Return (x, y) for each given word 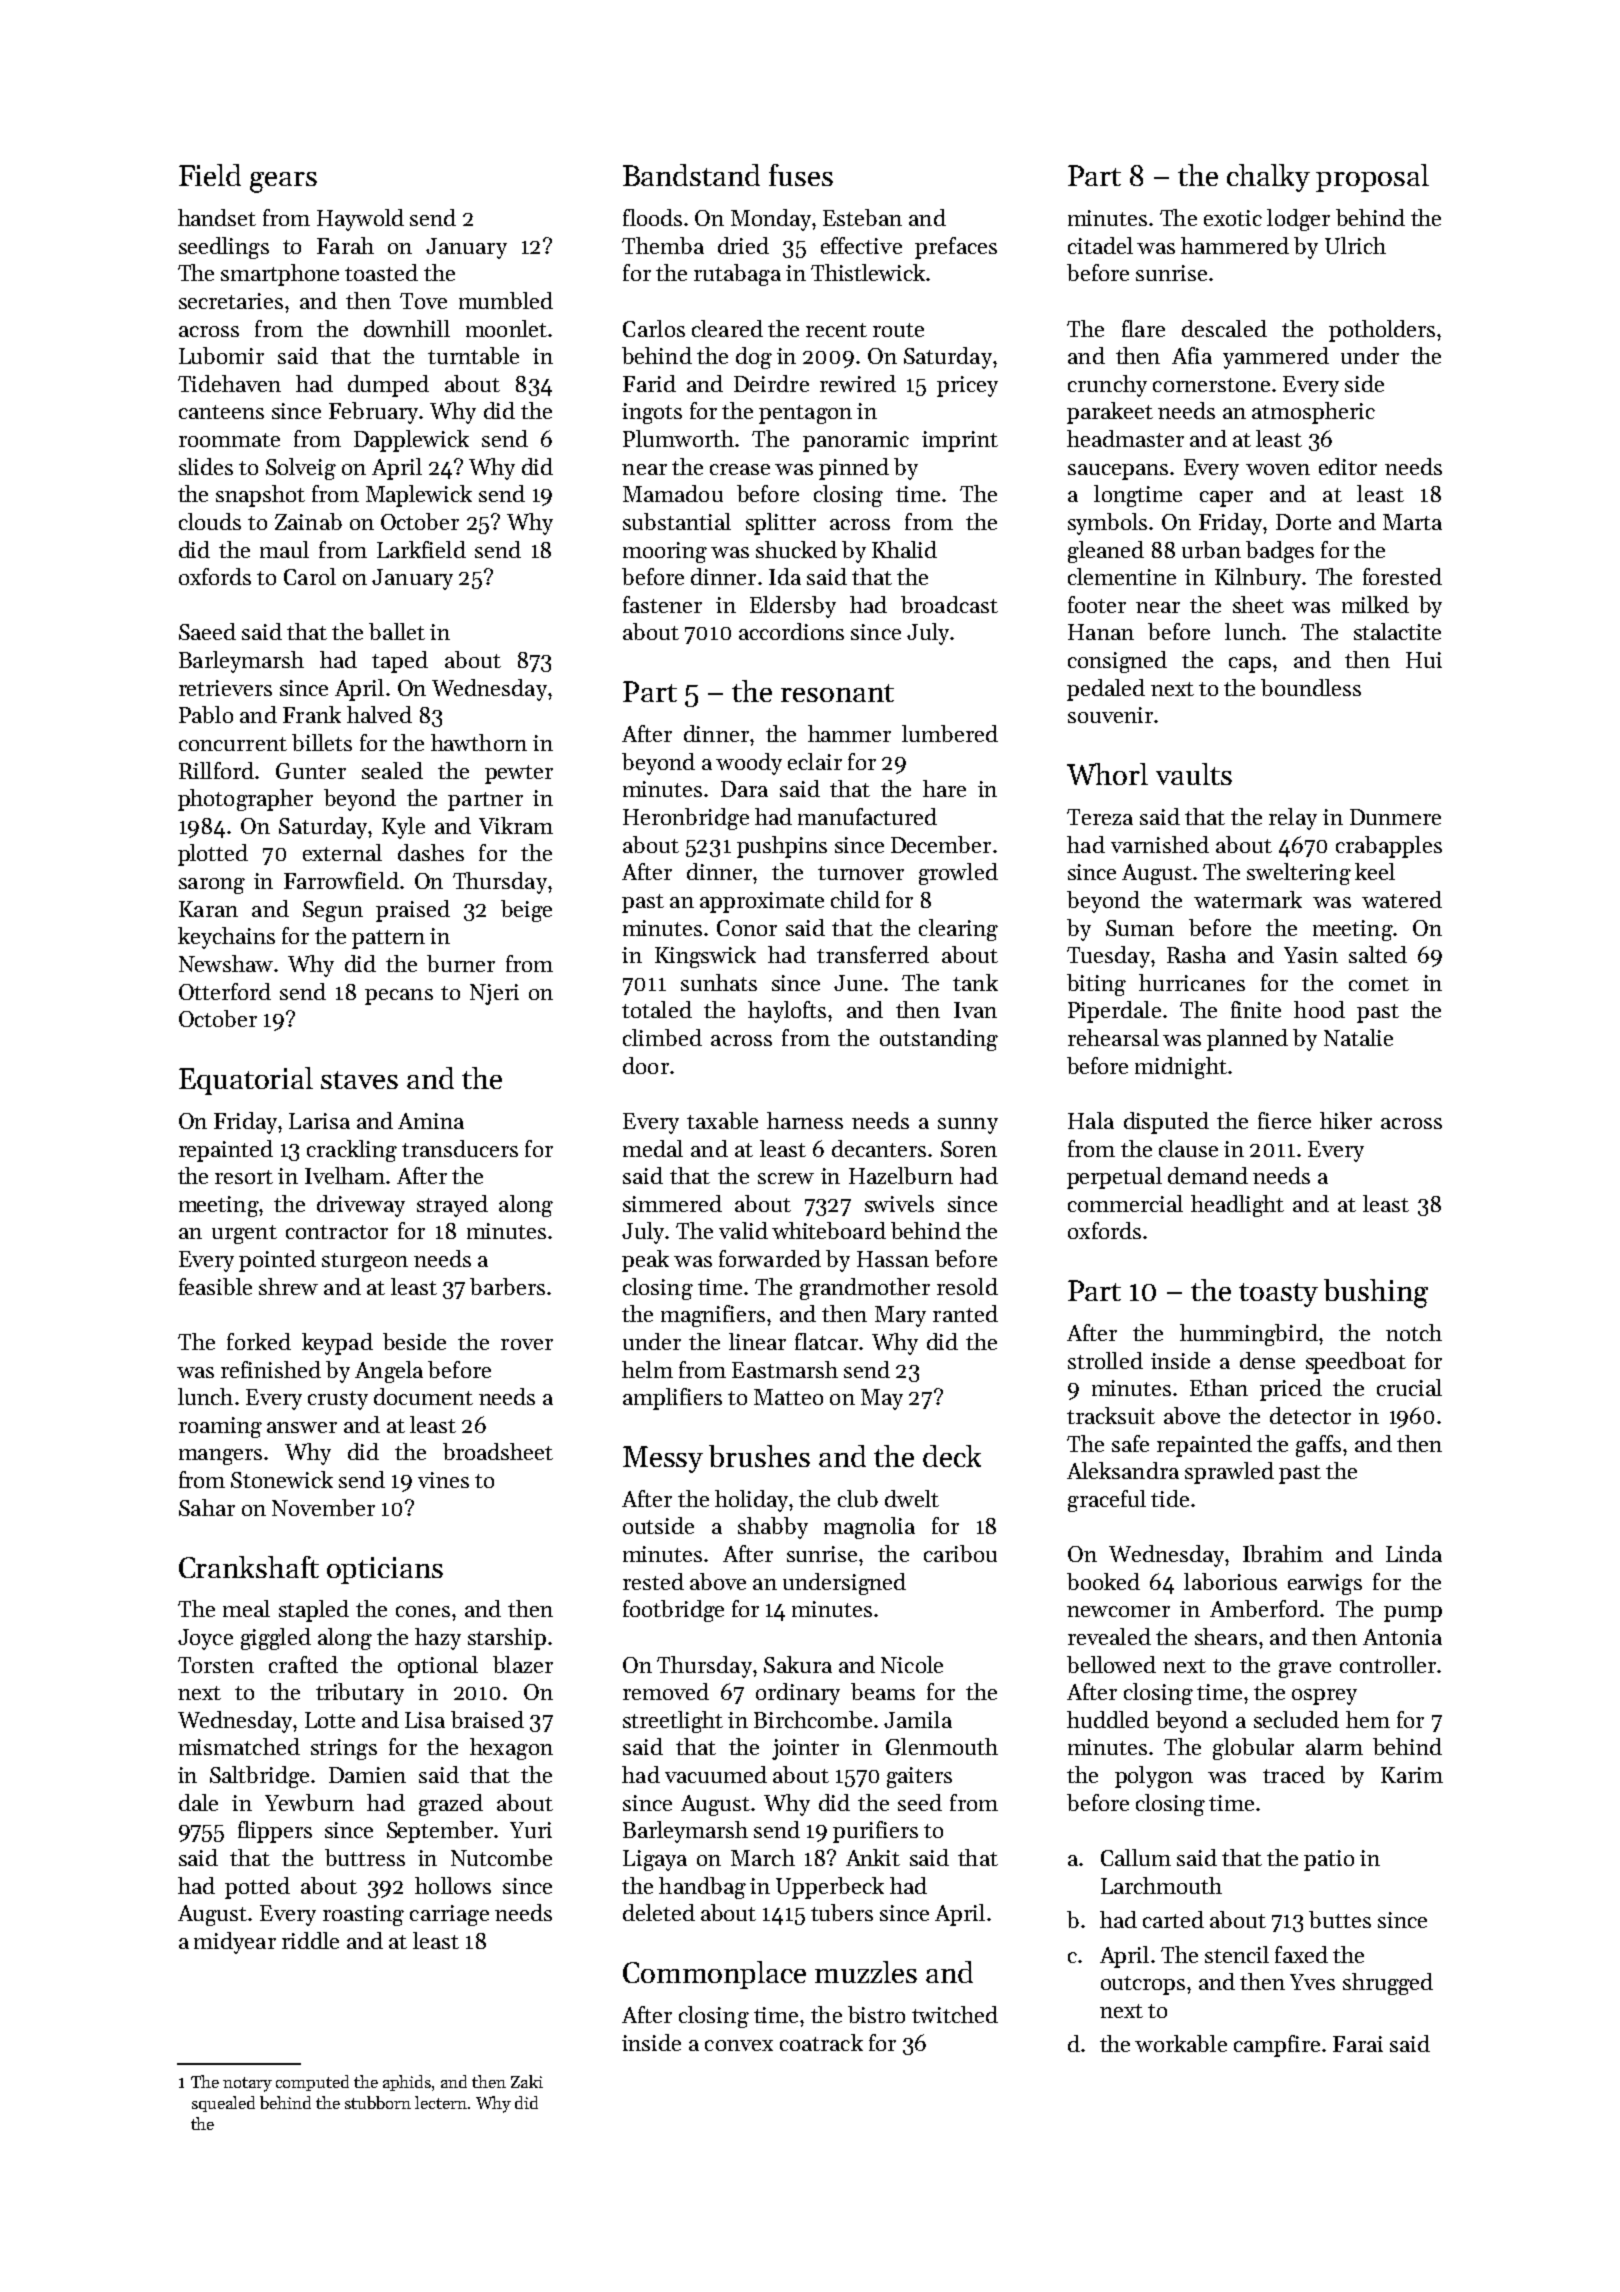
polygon (1154, 1777)
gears (283, 182)
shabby (773, 1528)
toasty (1278, 1295)
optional (438, 1667)
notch (1414, 1332)
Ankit (873, 1857)
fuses (801, 175)
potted (257, 1888)
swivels (899, 1203)
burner (461, 963)
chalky (1268, 178)
